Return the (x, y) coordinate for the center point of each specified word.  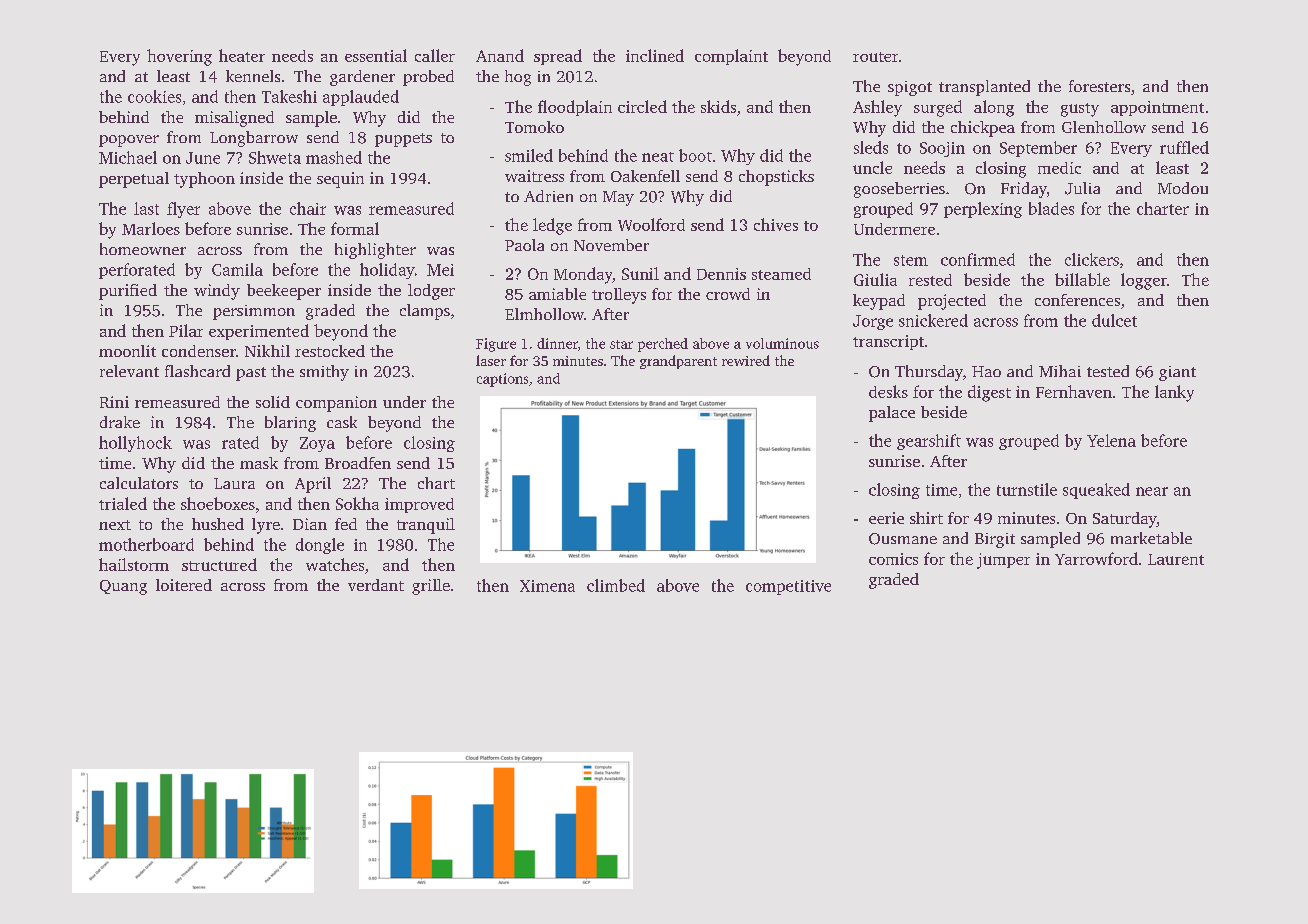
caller (435, 55)
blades (1051, 208)
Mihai (1060, 371)
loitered (184, 585)
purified (128, 292)
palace (892, 414)
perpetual (134, 180)
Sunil (640, 273)
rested (930, 280)
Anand (500, 55)
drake (120, 422)
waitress (534, 176)
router (875, 57)
